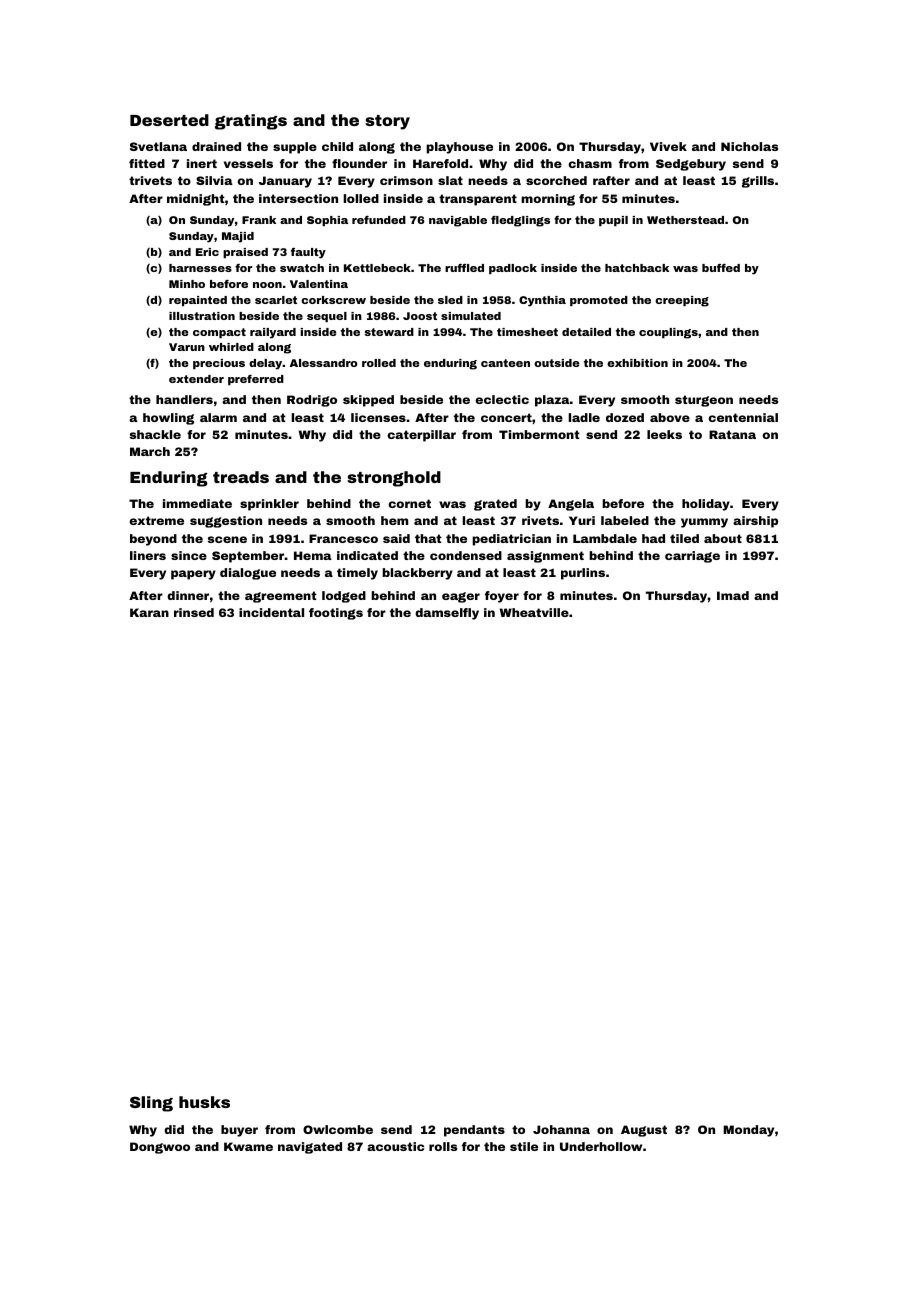 The height and width of the screenshot is (1316, 908). Describe the element at coordinates (534, 612) in the screenshot. I see `Wheatville` at that location.
